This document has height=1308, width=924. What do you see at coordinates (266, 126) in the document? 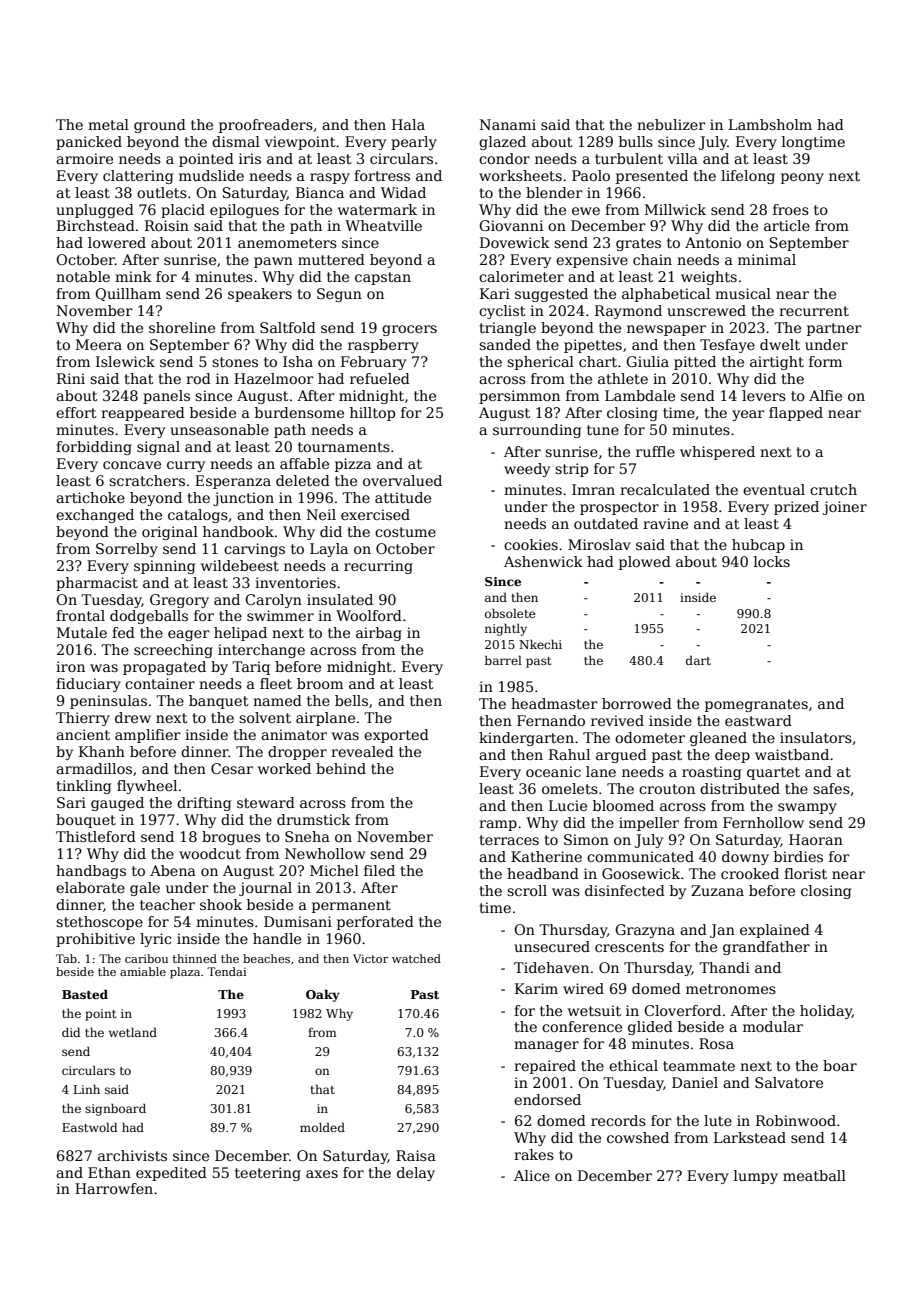
I see `proofreaders` at bounding box center [266, 126].
